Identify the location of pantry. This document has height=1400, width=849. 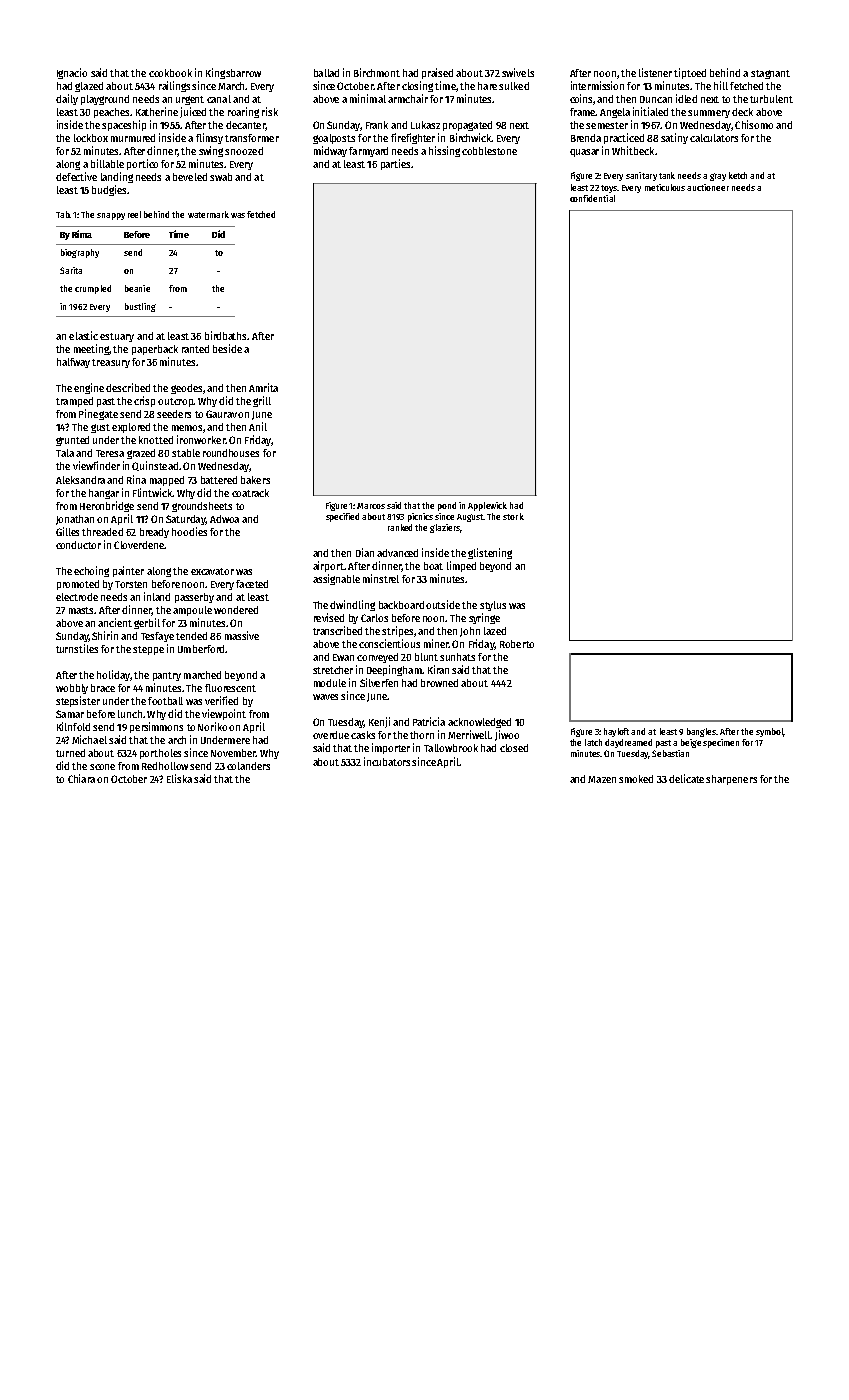
(167, 676).
